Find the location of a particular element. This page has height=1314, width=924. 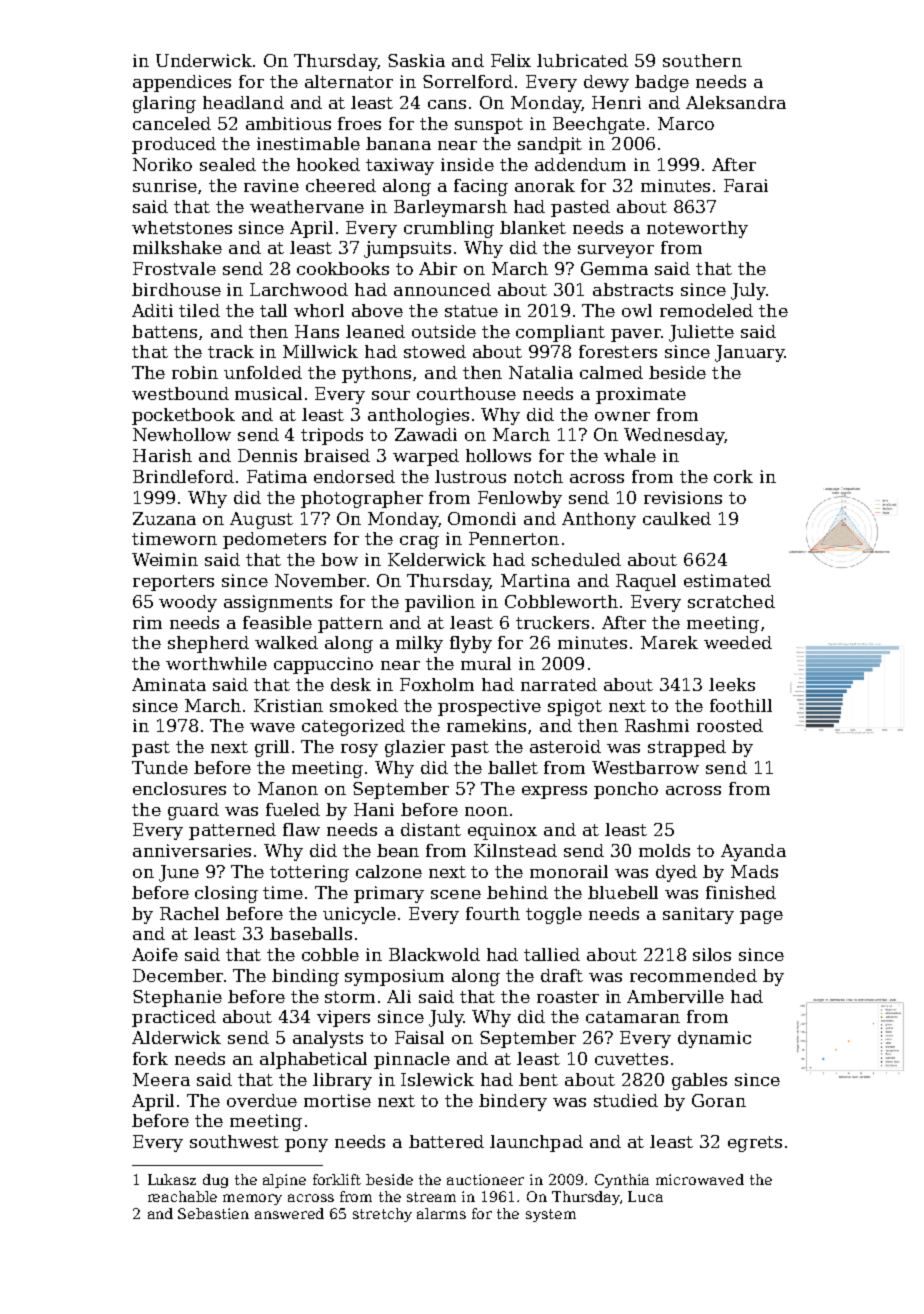

southwest is located at coordinates (234, 1141).
